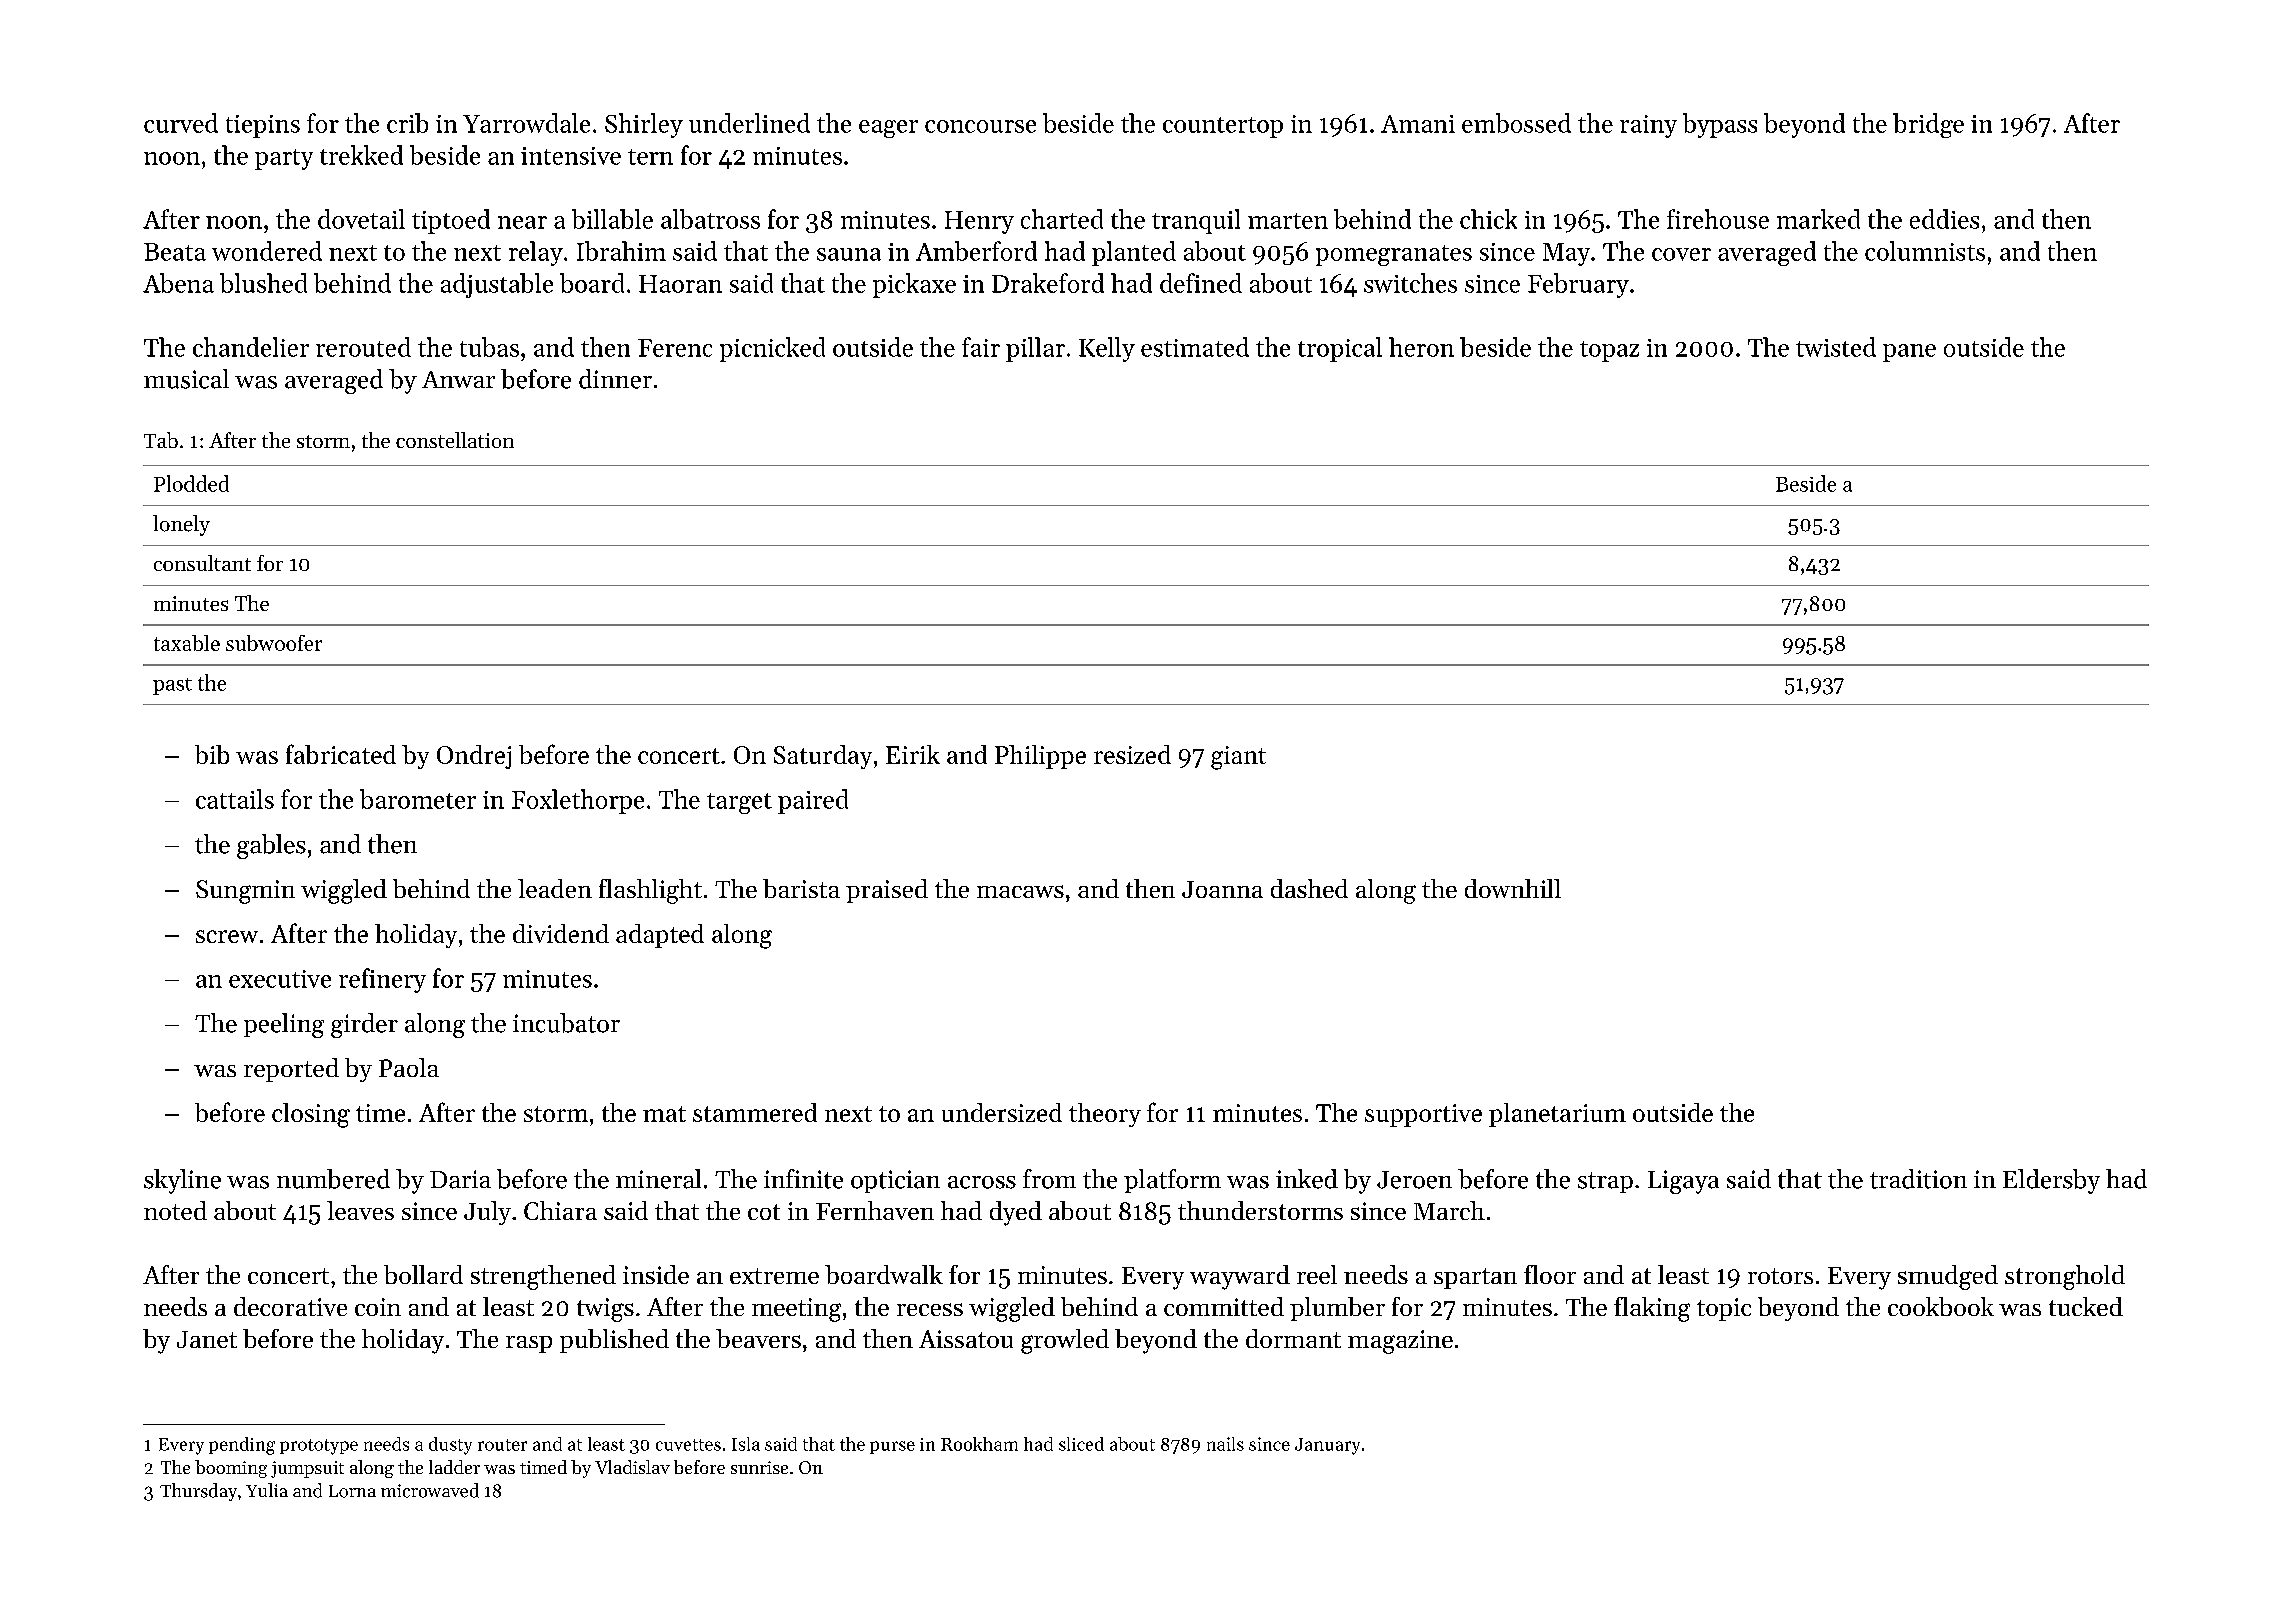  What do you see at coordinates (1105, 1115) in the document?
I see `theory` at bounding box center [1105, 1115].
